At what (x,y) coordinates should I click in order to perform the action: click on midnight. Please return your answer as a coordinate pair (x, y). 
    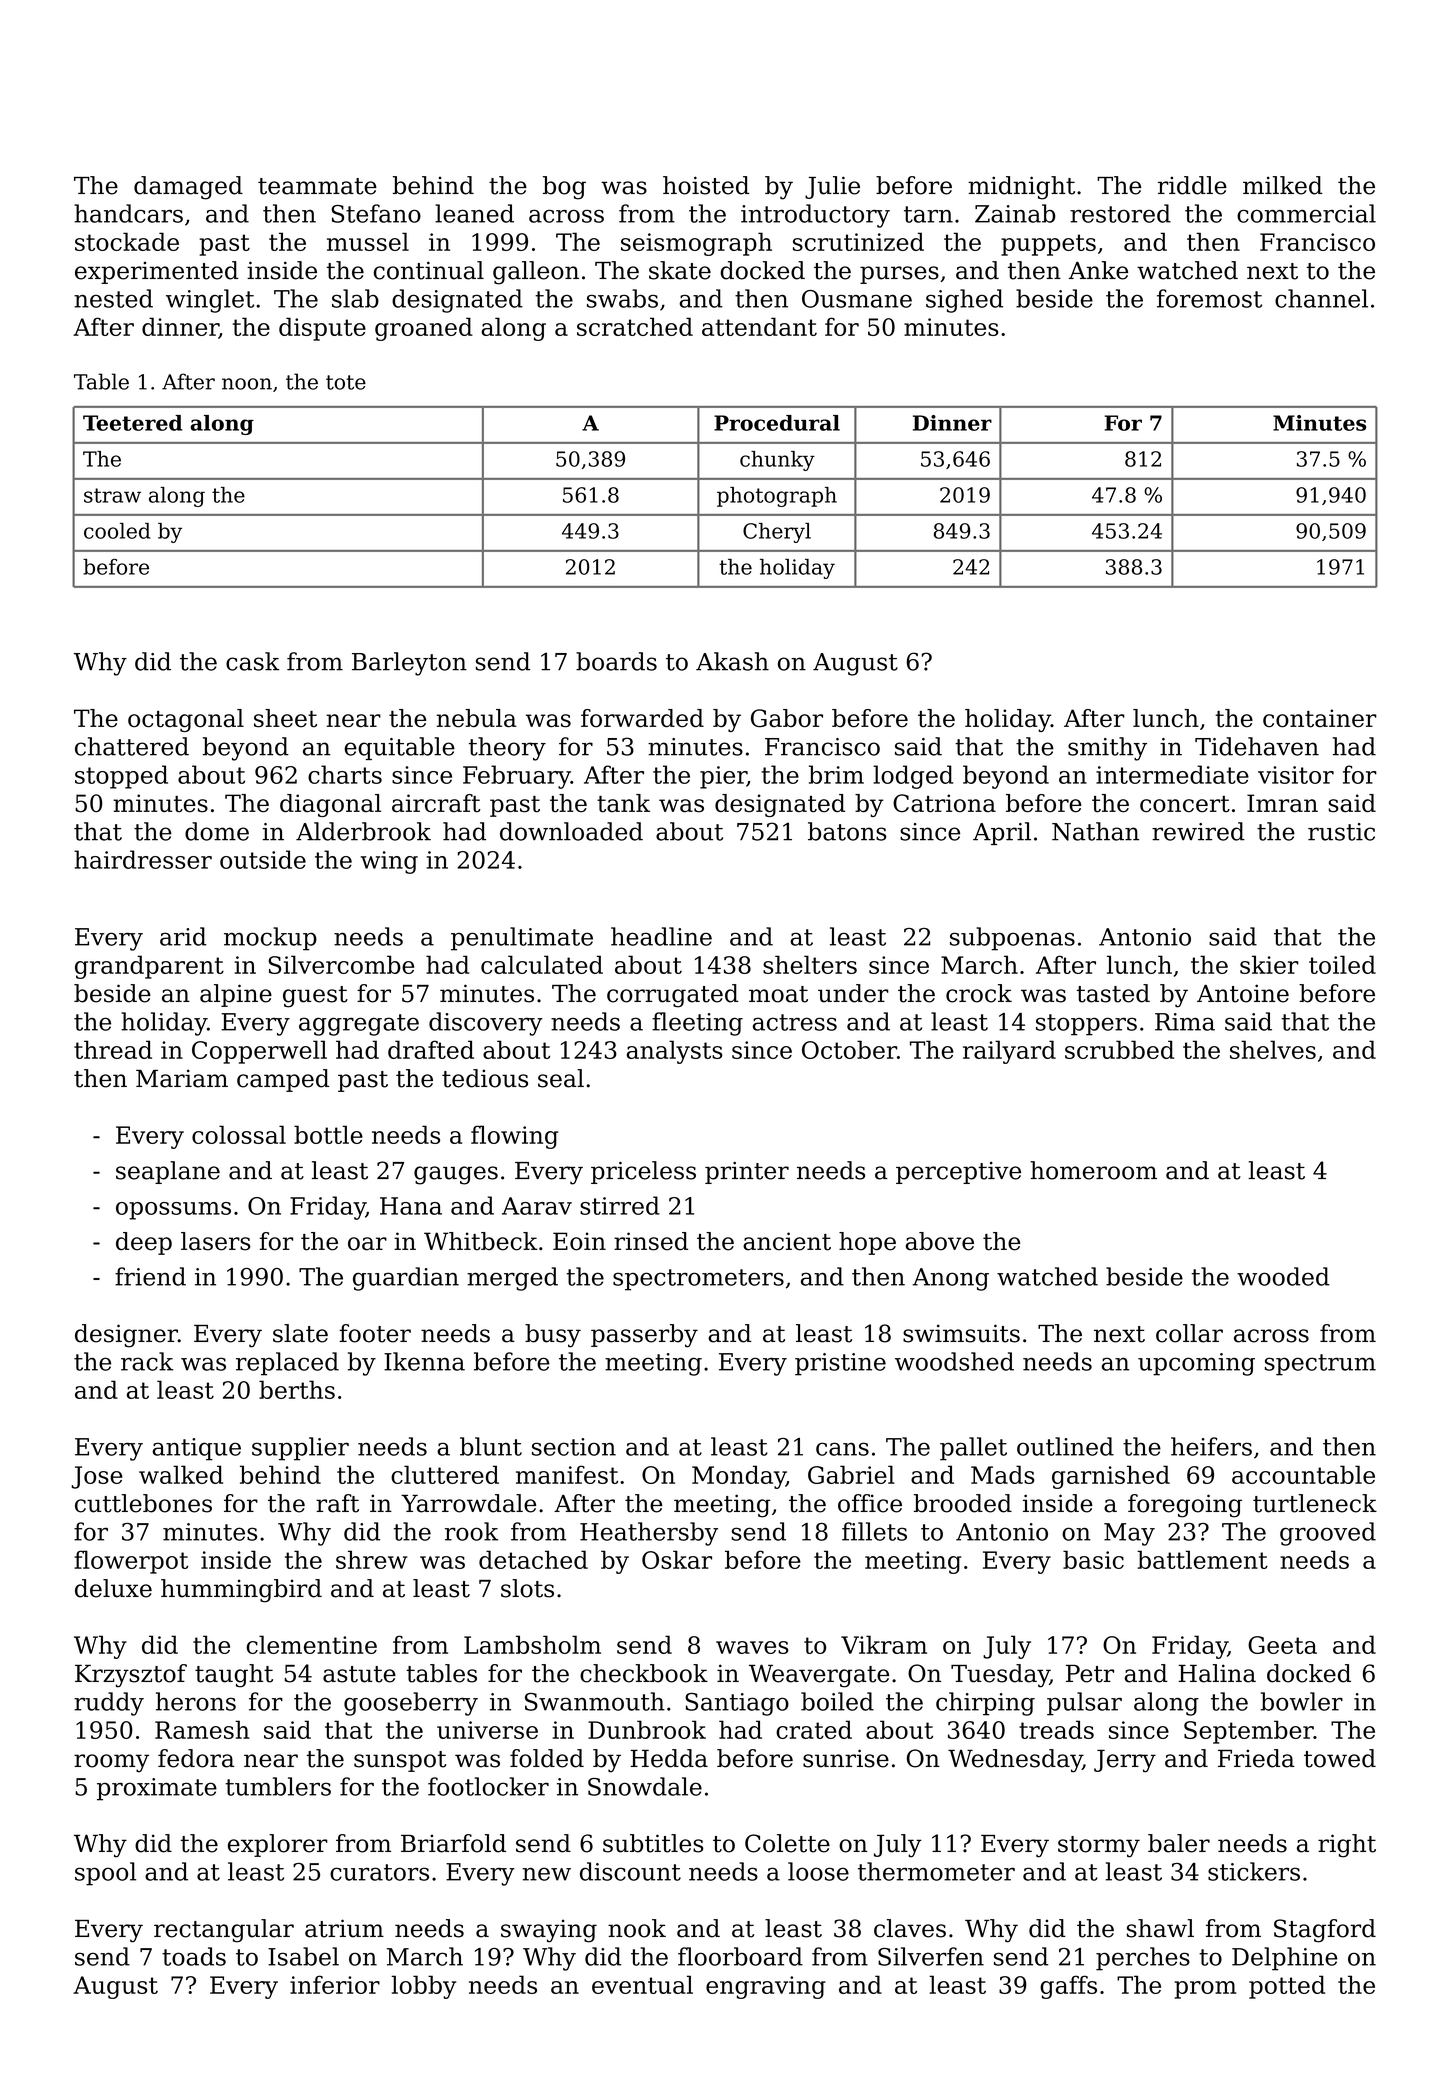
    Looking at the image, I should click on (1021, 188).
